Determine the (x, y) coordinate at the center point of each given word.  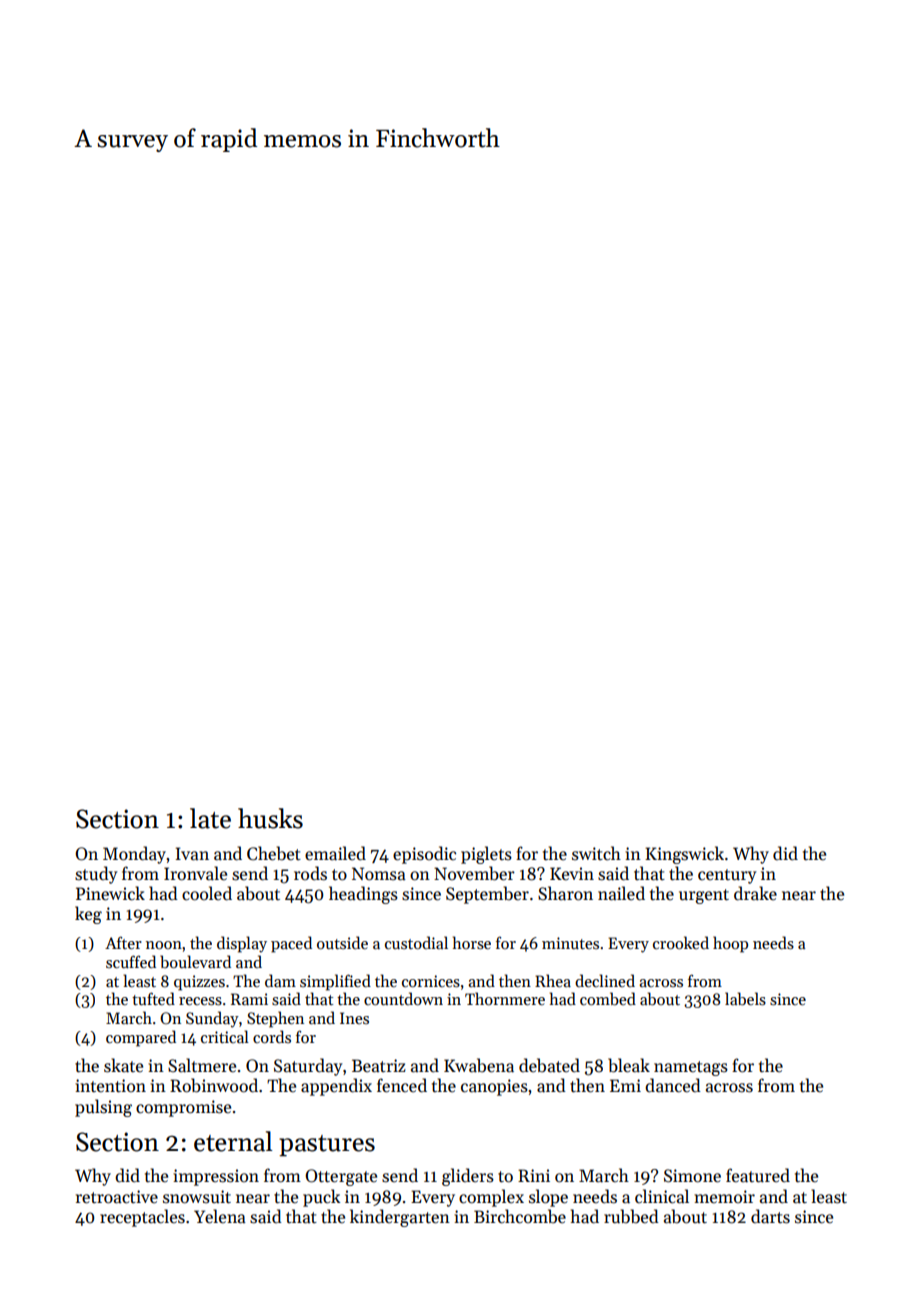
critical (225, 1036)
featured (758, 1175)
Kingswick (684, 855)
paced (291, 944)
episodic (424, 855)
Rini (534, 1175)
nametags (691, 1068)
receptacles (142, 1218)
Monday (135, 855)
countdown (403, 998)
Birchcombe (520, 1216)
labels (745, 999)
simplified (335, 982)
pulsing (103, 1108)
